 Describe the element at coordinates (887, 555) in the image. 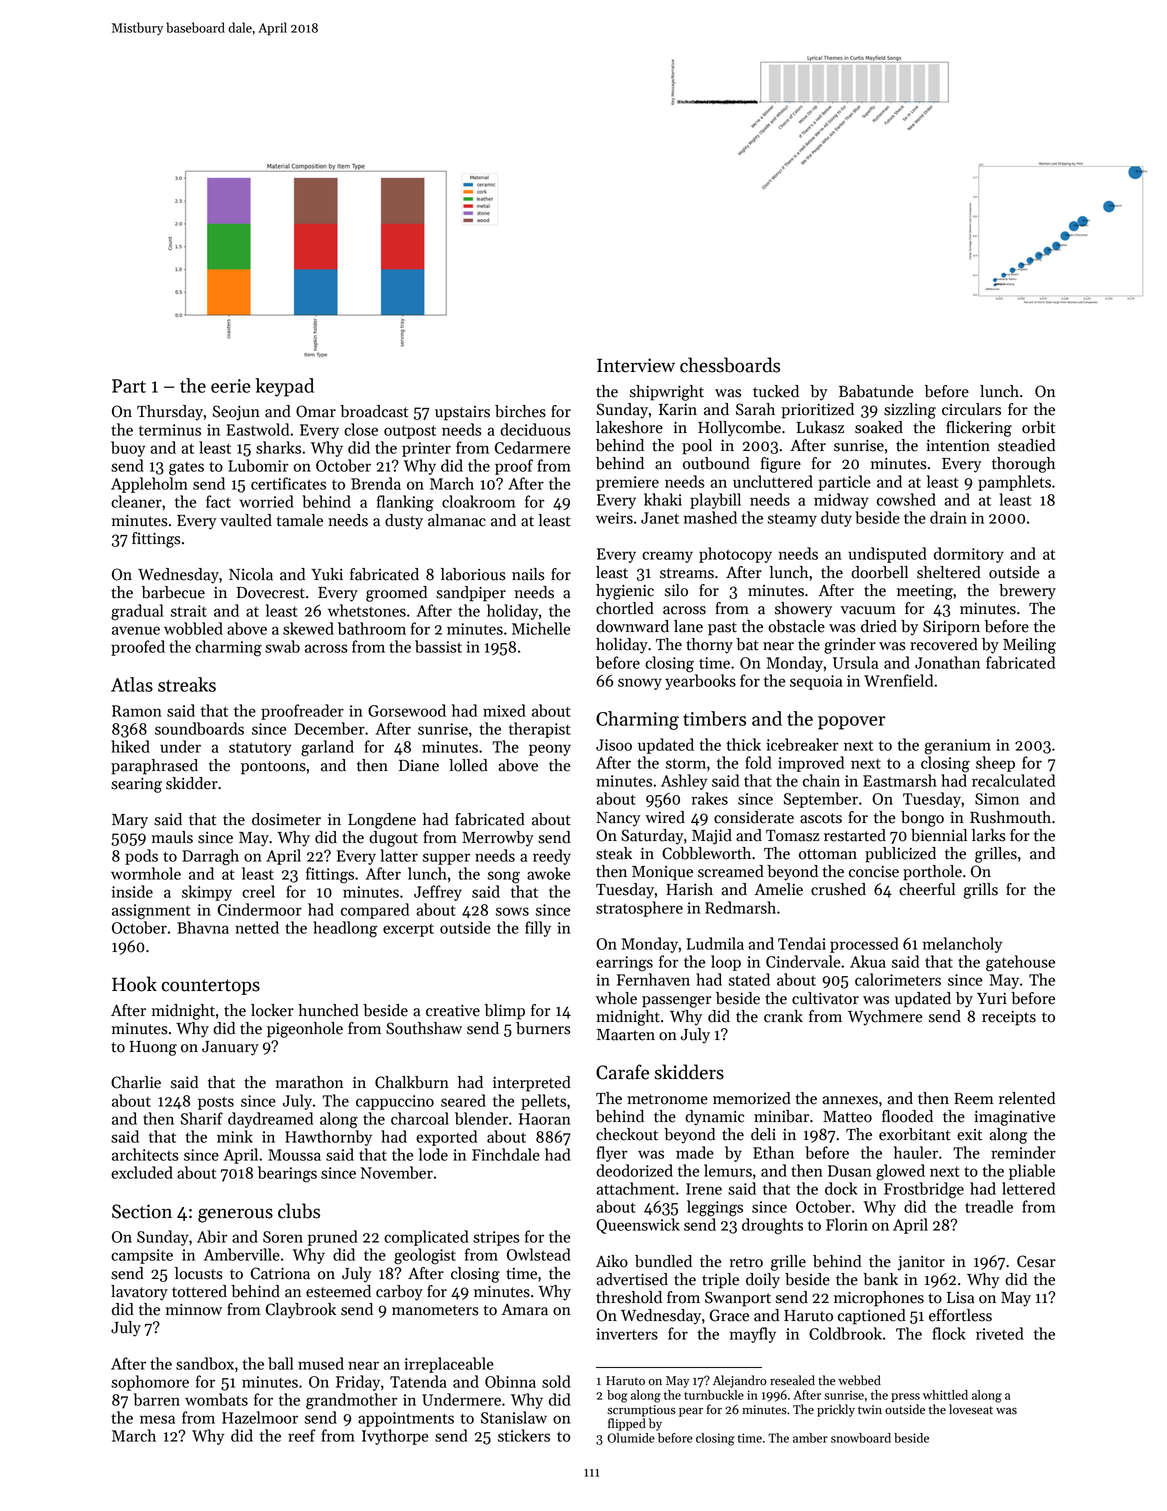

I see `undisputed` at that location.
